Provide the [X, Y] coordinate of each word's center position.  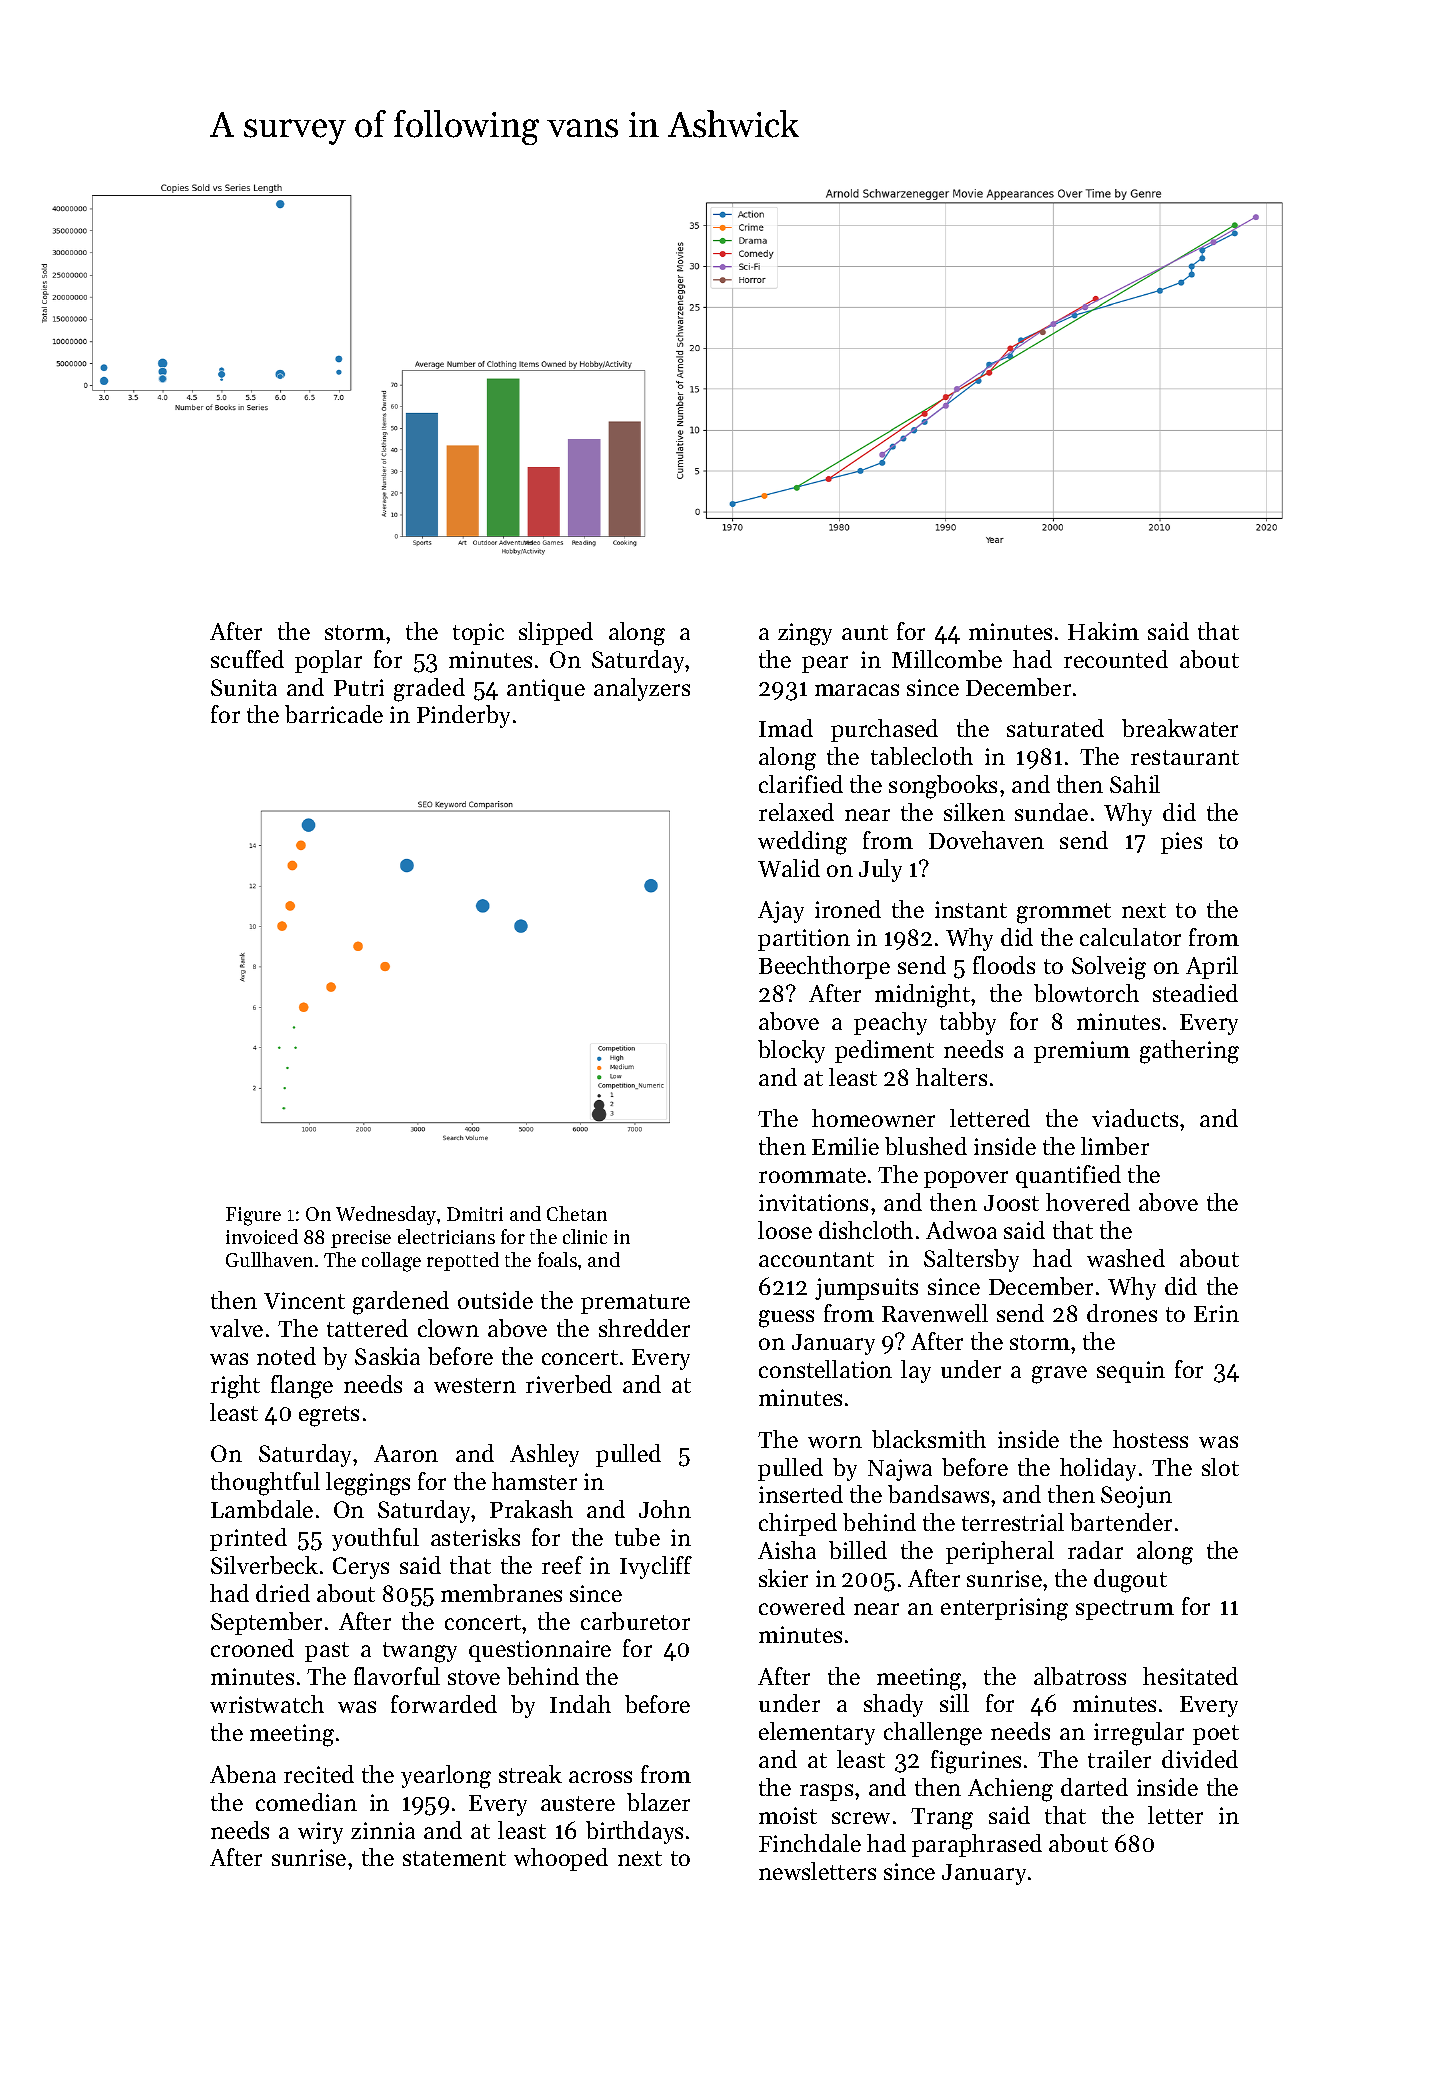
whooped [561, 1859]
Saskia [387, 1356]
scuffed [247, 659]
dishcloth [866, 1230]
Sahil [1135, 784]
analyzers [642, 689]
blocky [791, 1051]
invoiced [262, 1236]
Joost [1011, 1203]
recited [319, 1774]
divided [1200, 1759]
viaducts [1135, 1118]
